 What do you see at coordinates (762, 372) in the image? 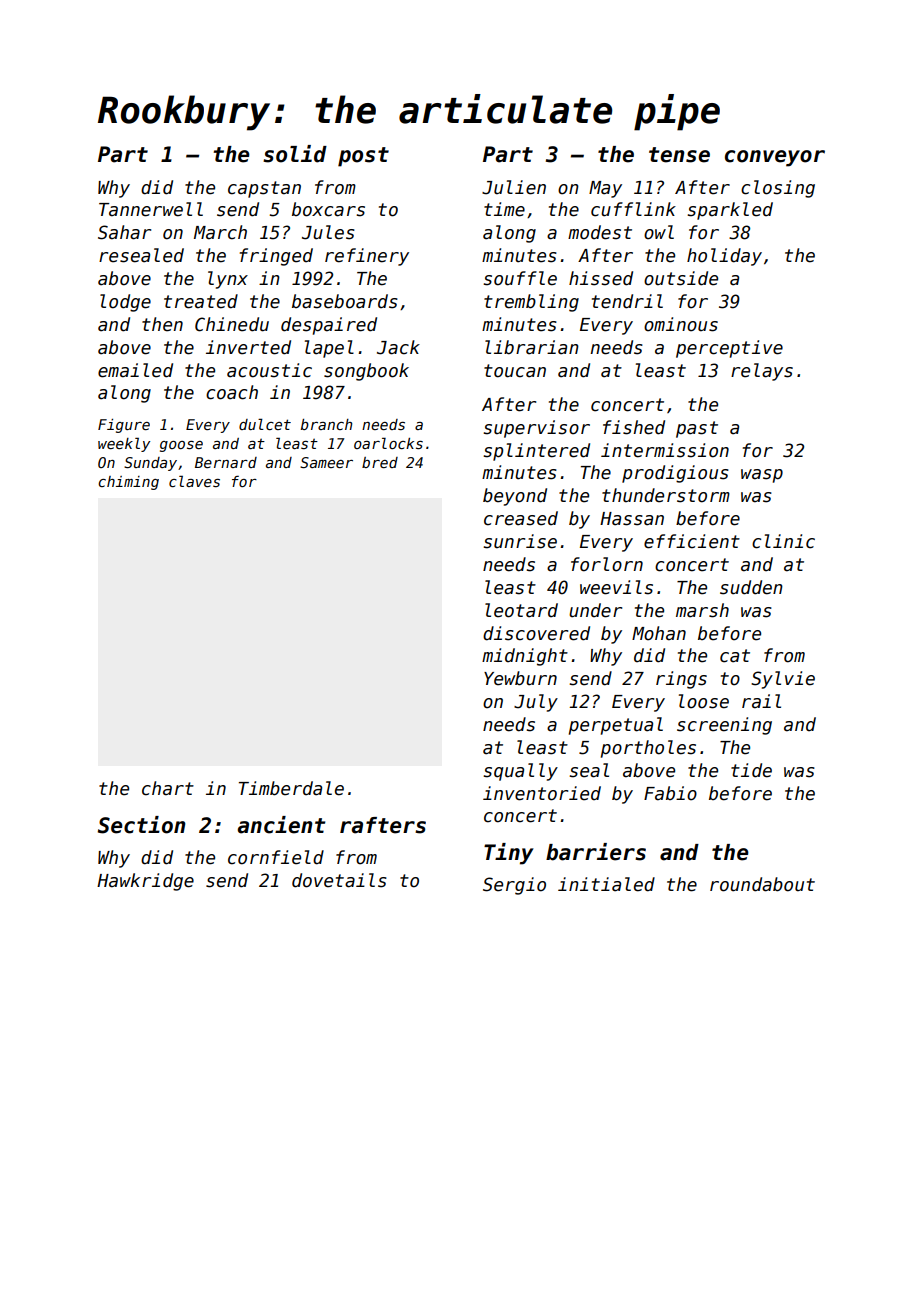
I see `relays` at bounding box center [762, 372].
